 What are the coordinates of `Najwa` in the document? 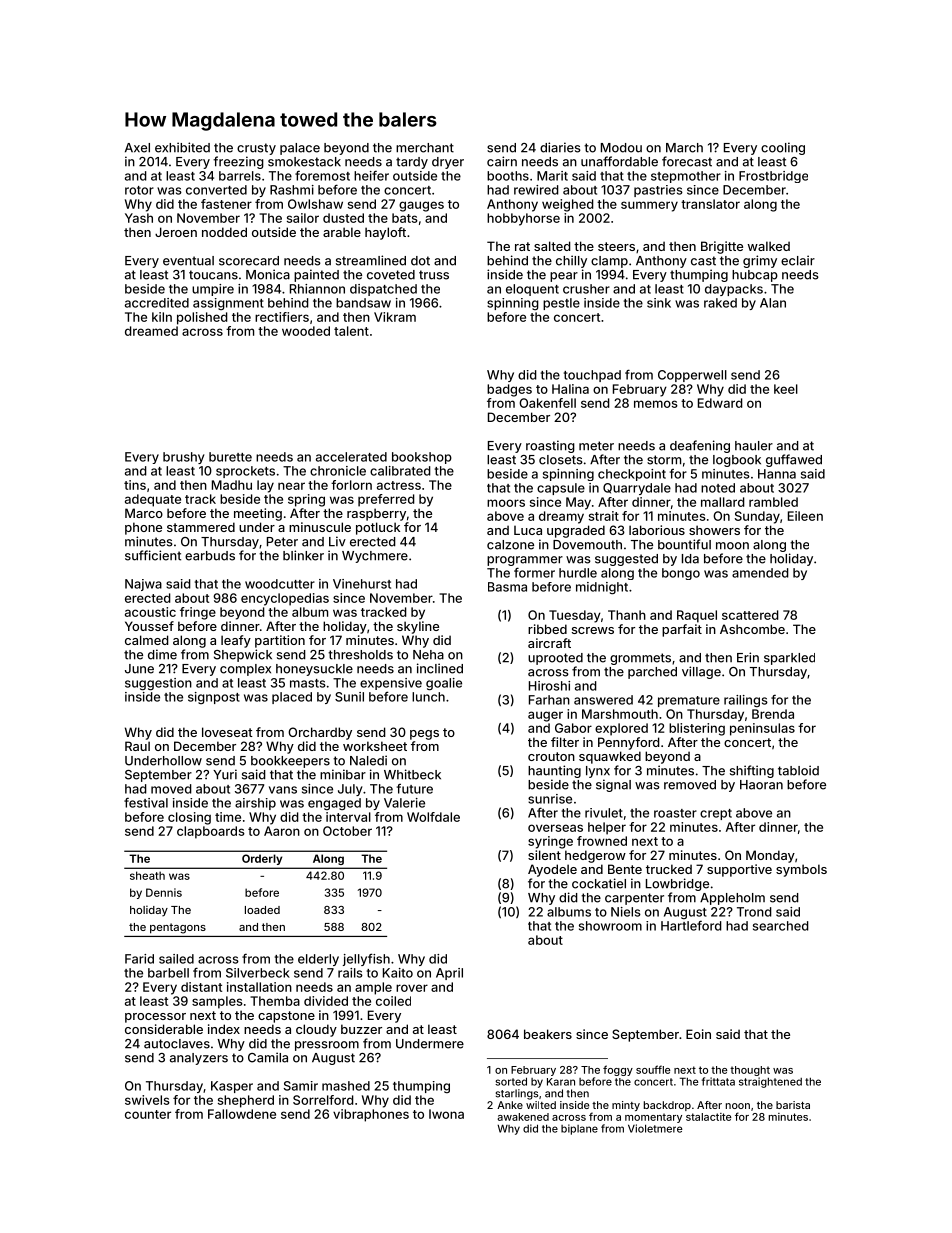 It's located at (143, 585).
